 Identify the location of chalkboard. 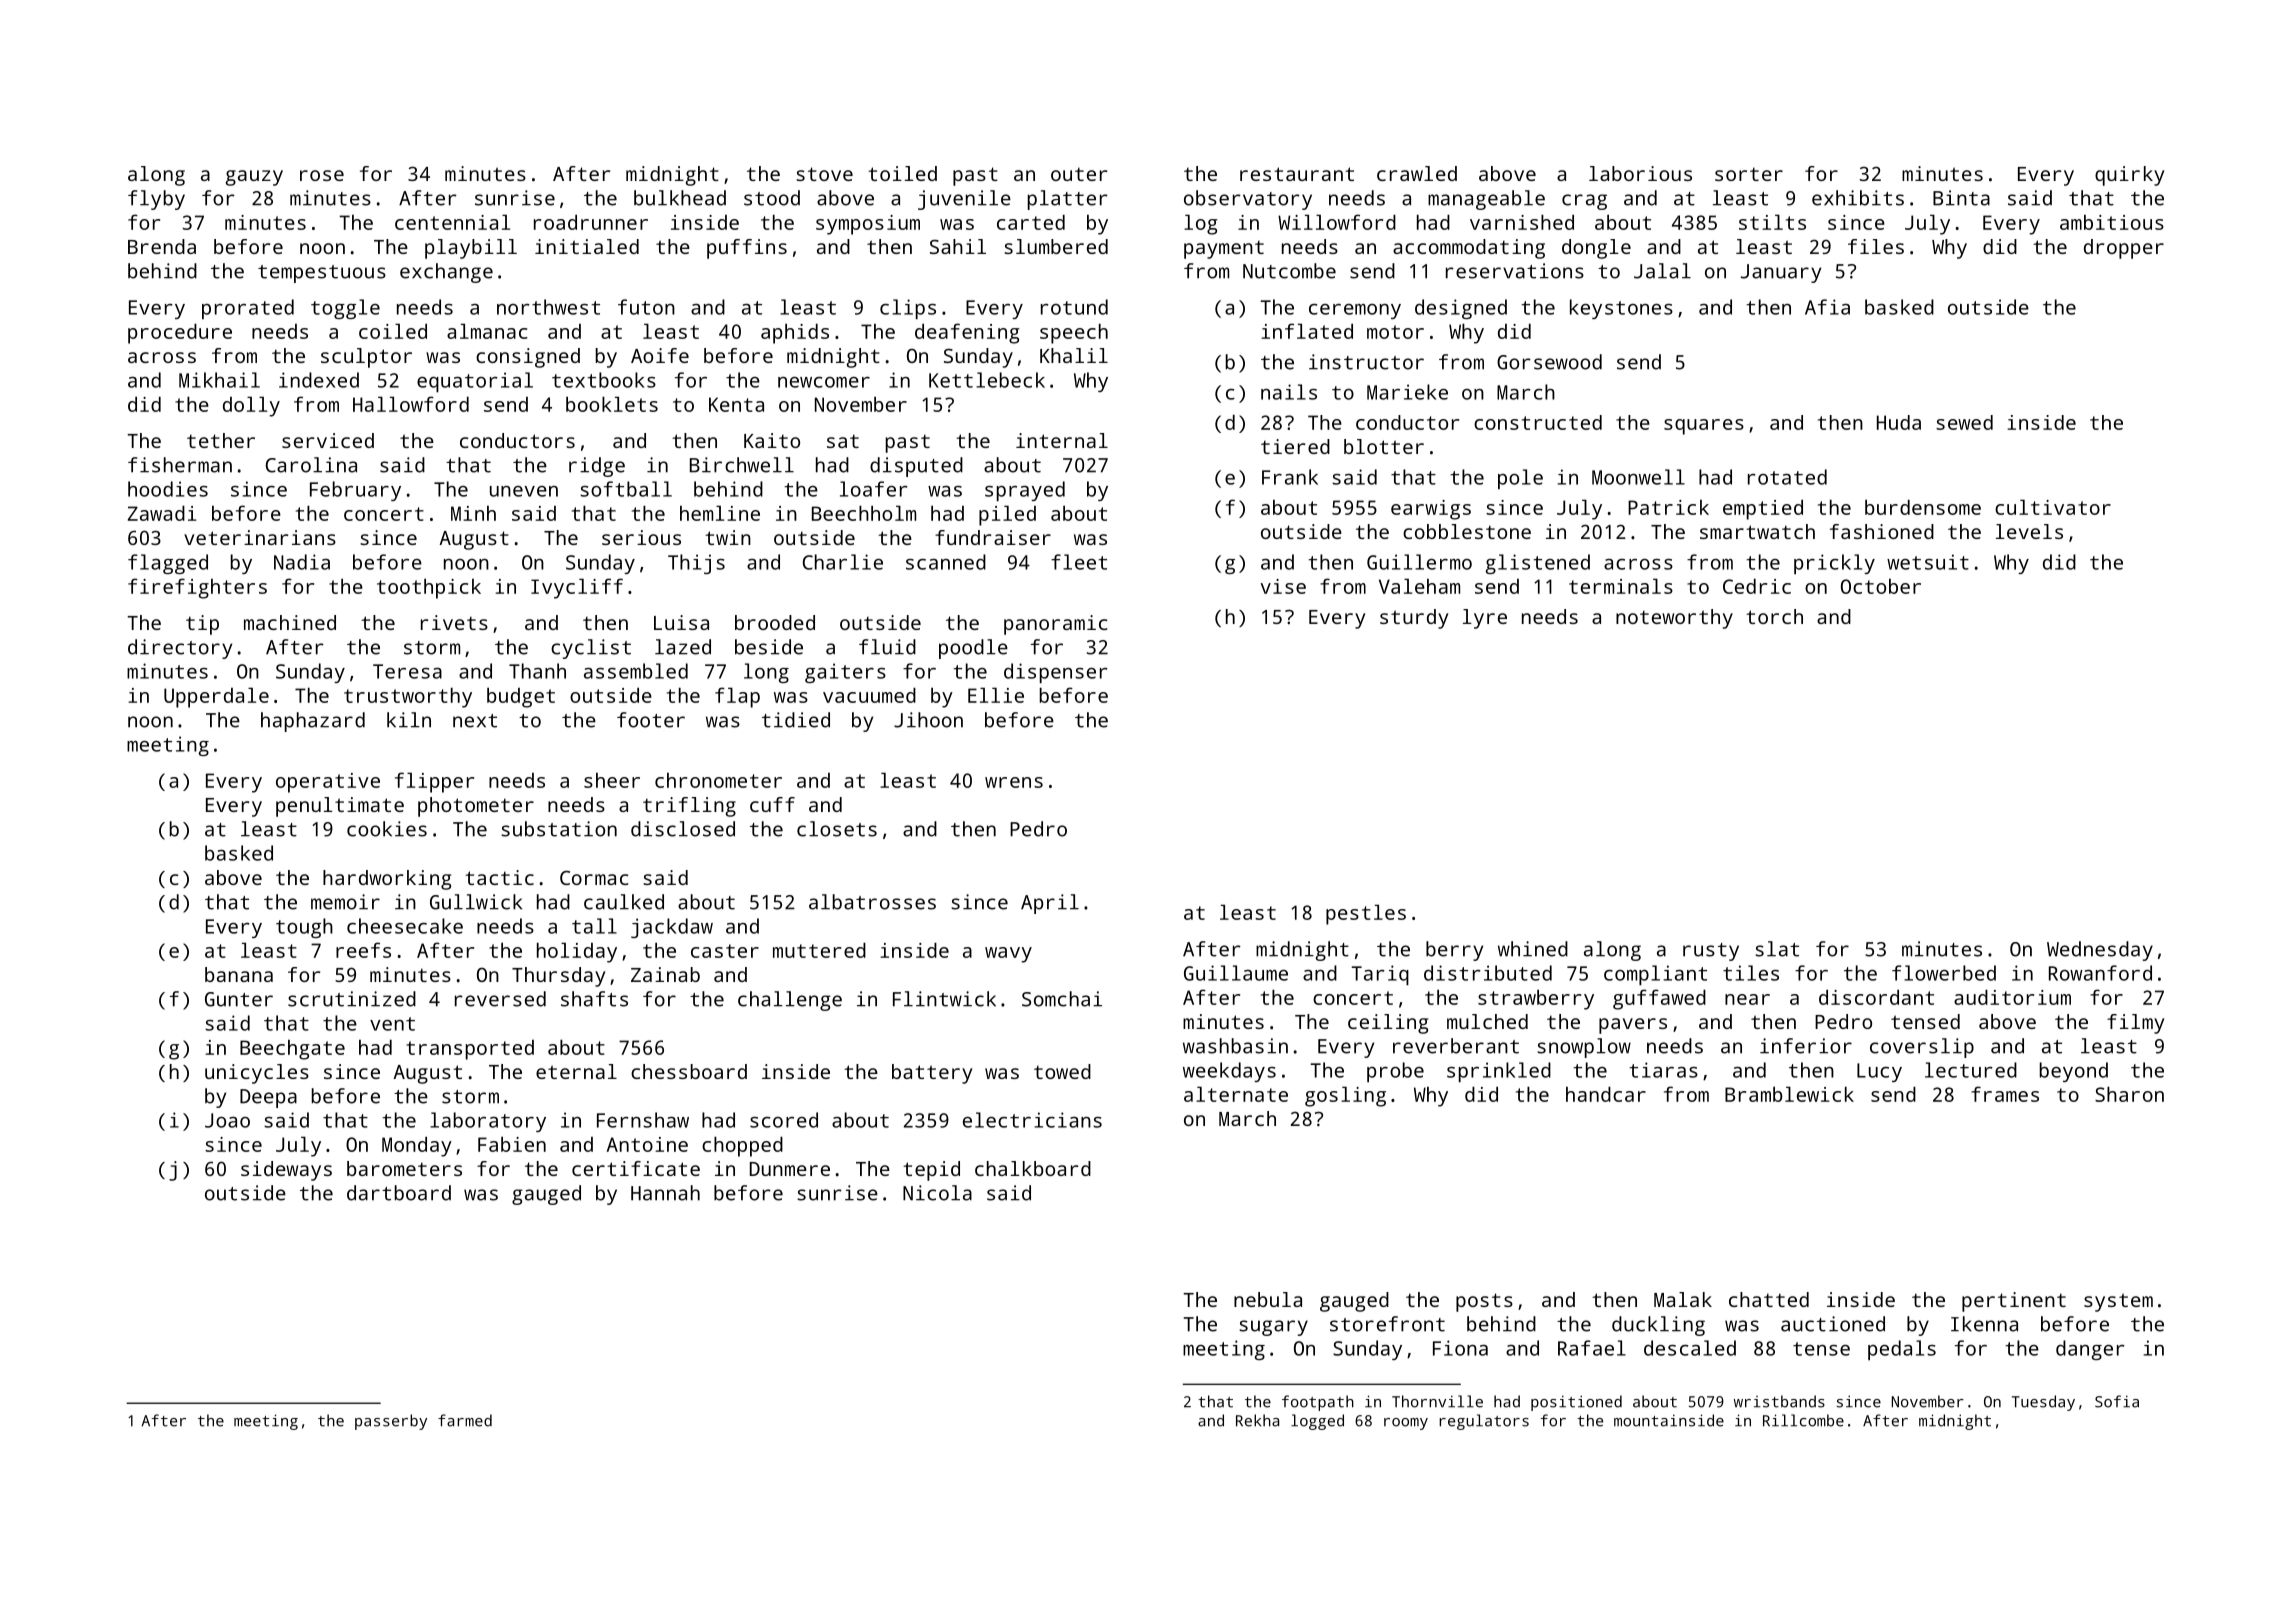
(1033, 1168).
